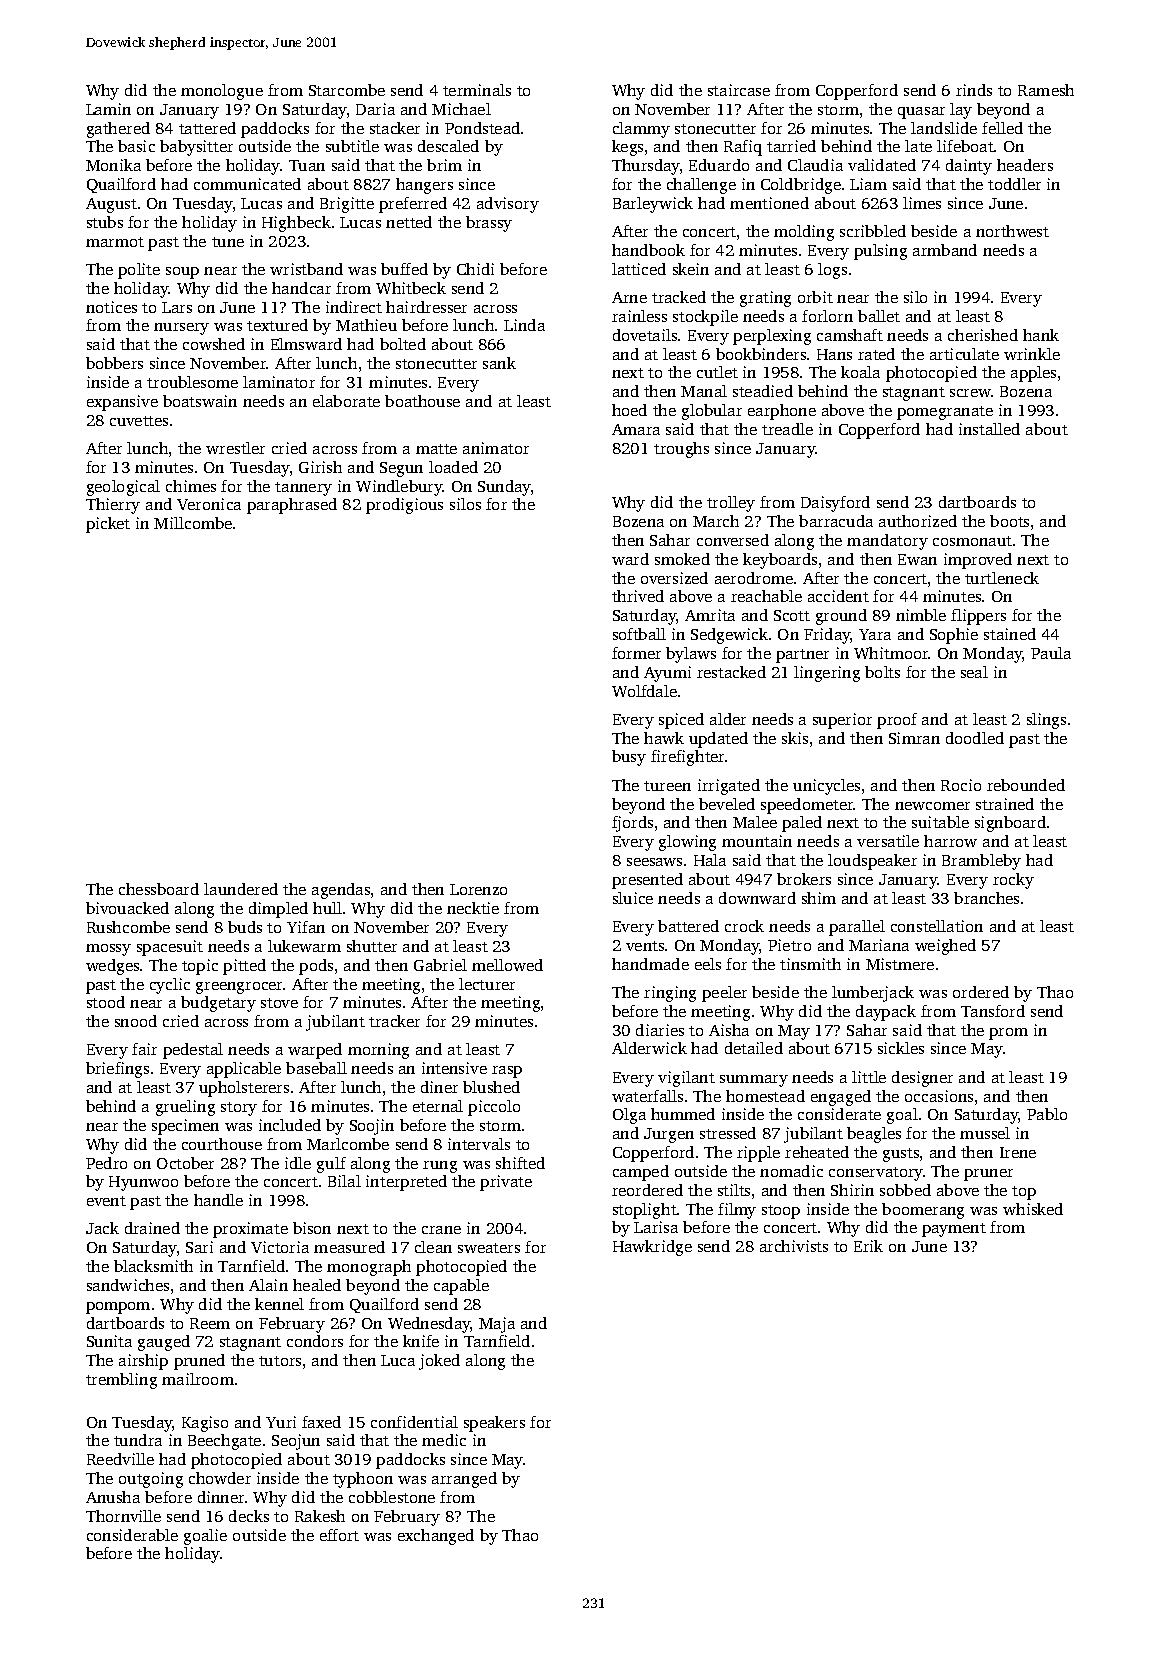  What do you see at coordinates (834, 354) in the screenshot?
I see `Hans` at bounding box center [834, 354].
